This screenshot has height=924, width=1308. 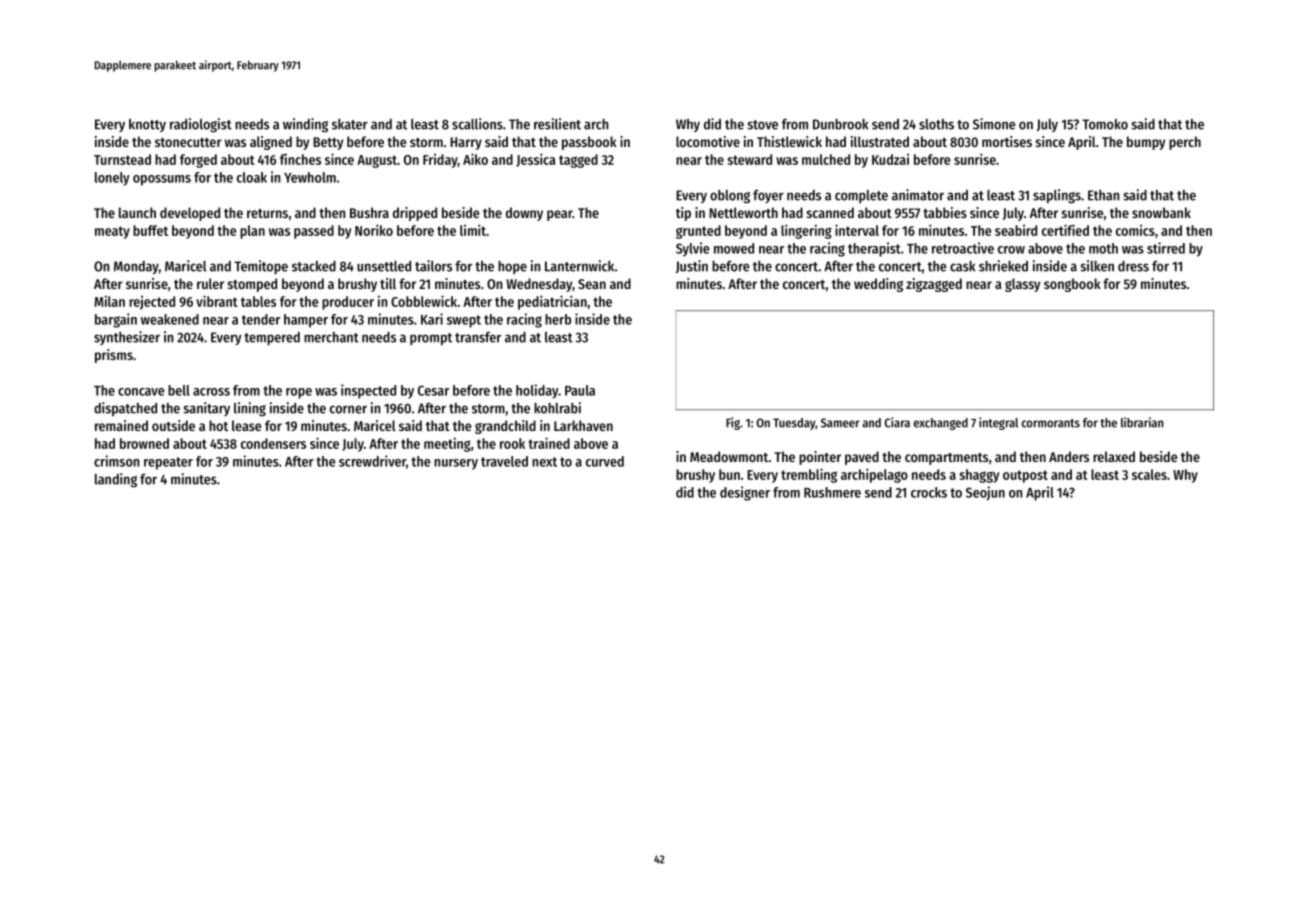 What do you see at coordinates (985, 493) in the screenshot?
I see `Seojun` at bounding box center [985, 493].
